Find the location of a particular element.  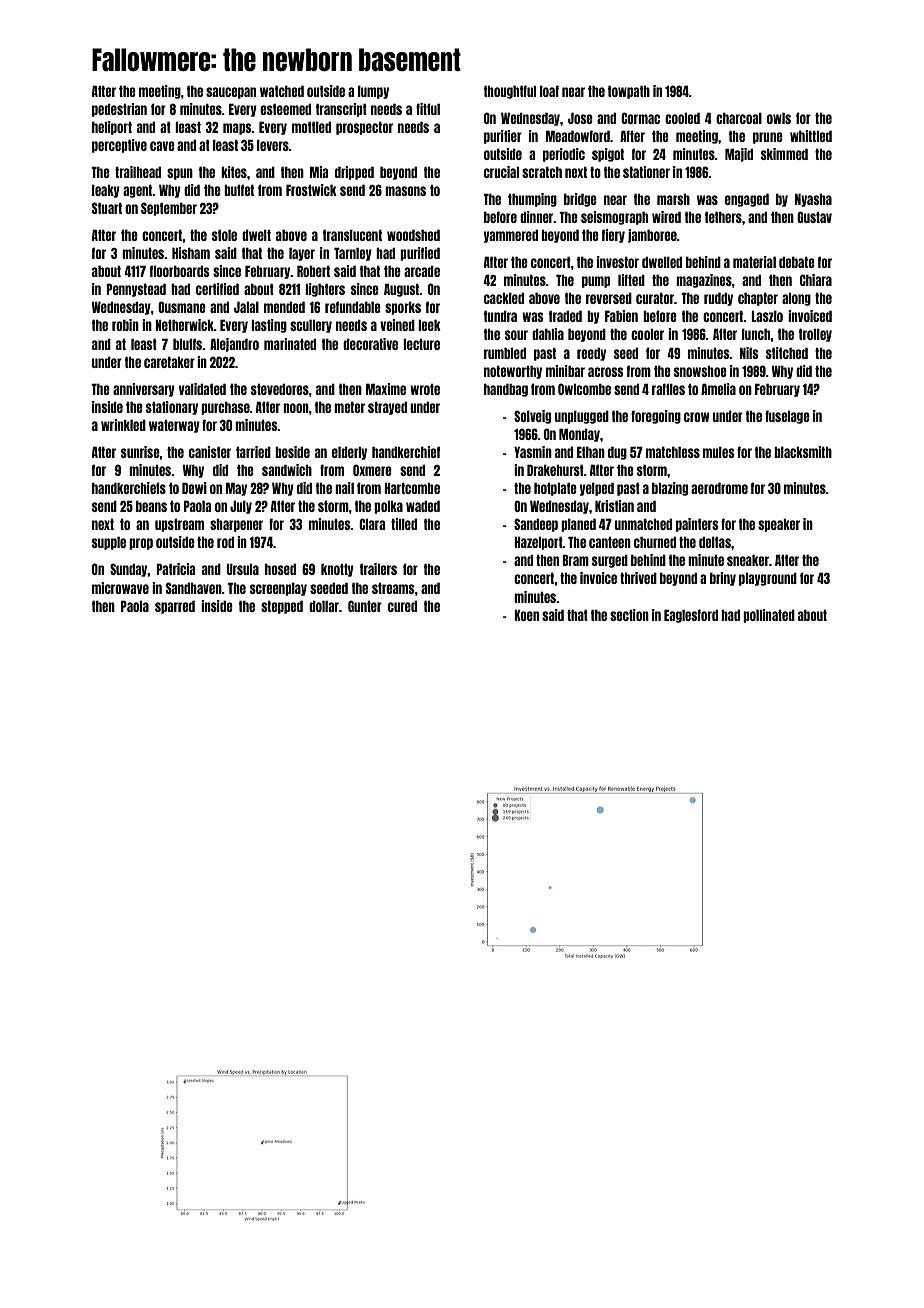

towpath is located at coordinates (629, 92).
